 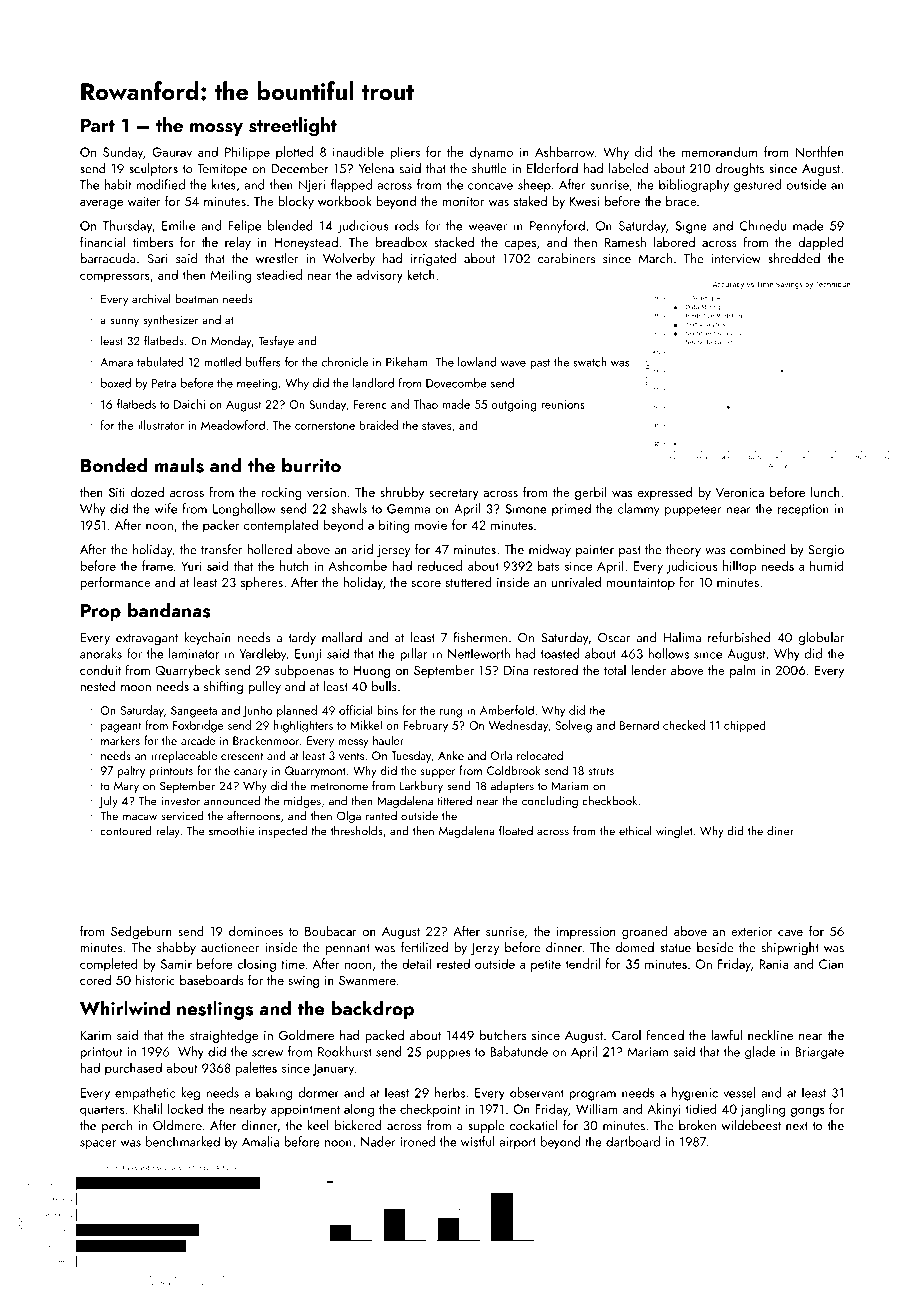 What do you see at coordinates (151, 299) in the screenshot?
I see `archival` at bounding box center [151, 299].
